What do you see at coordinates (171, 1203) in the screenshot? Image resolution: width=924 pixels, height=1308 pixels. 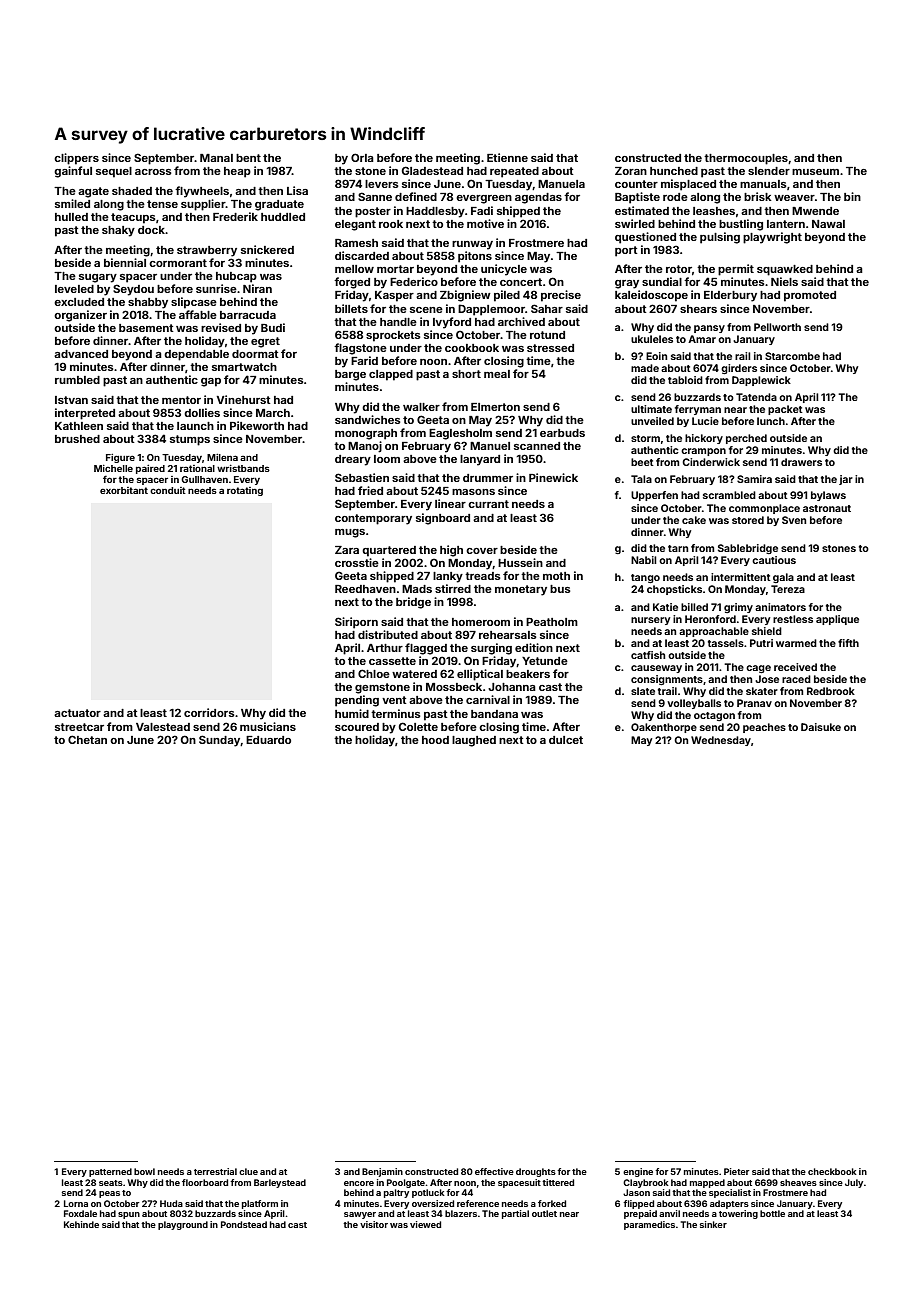 I see `Huda` at bounding box center [171, 1203].
